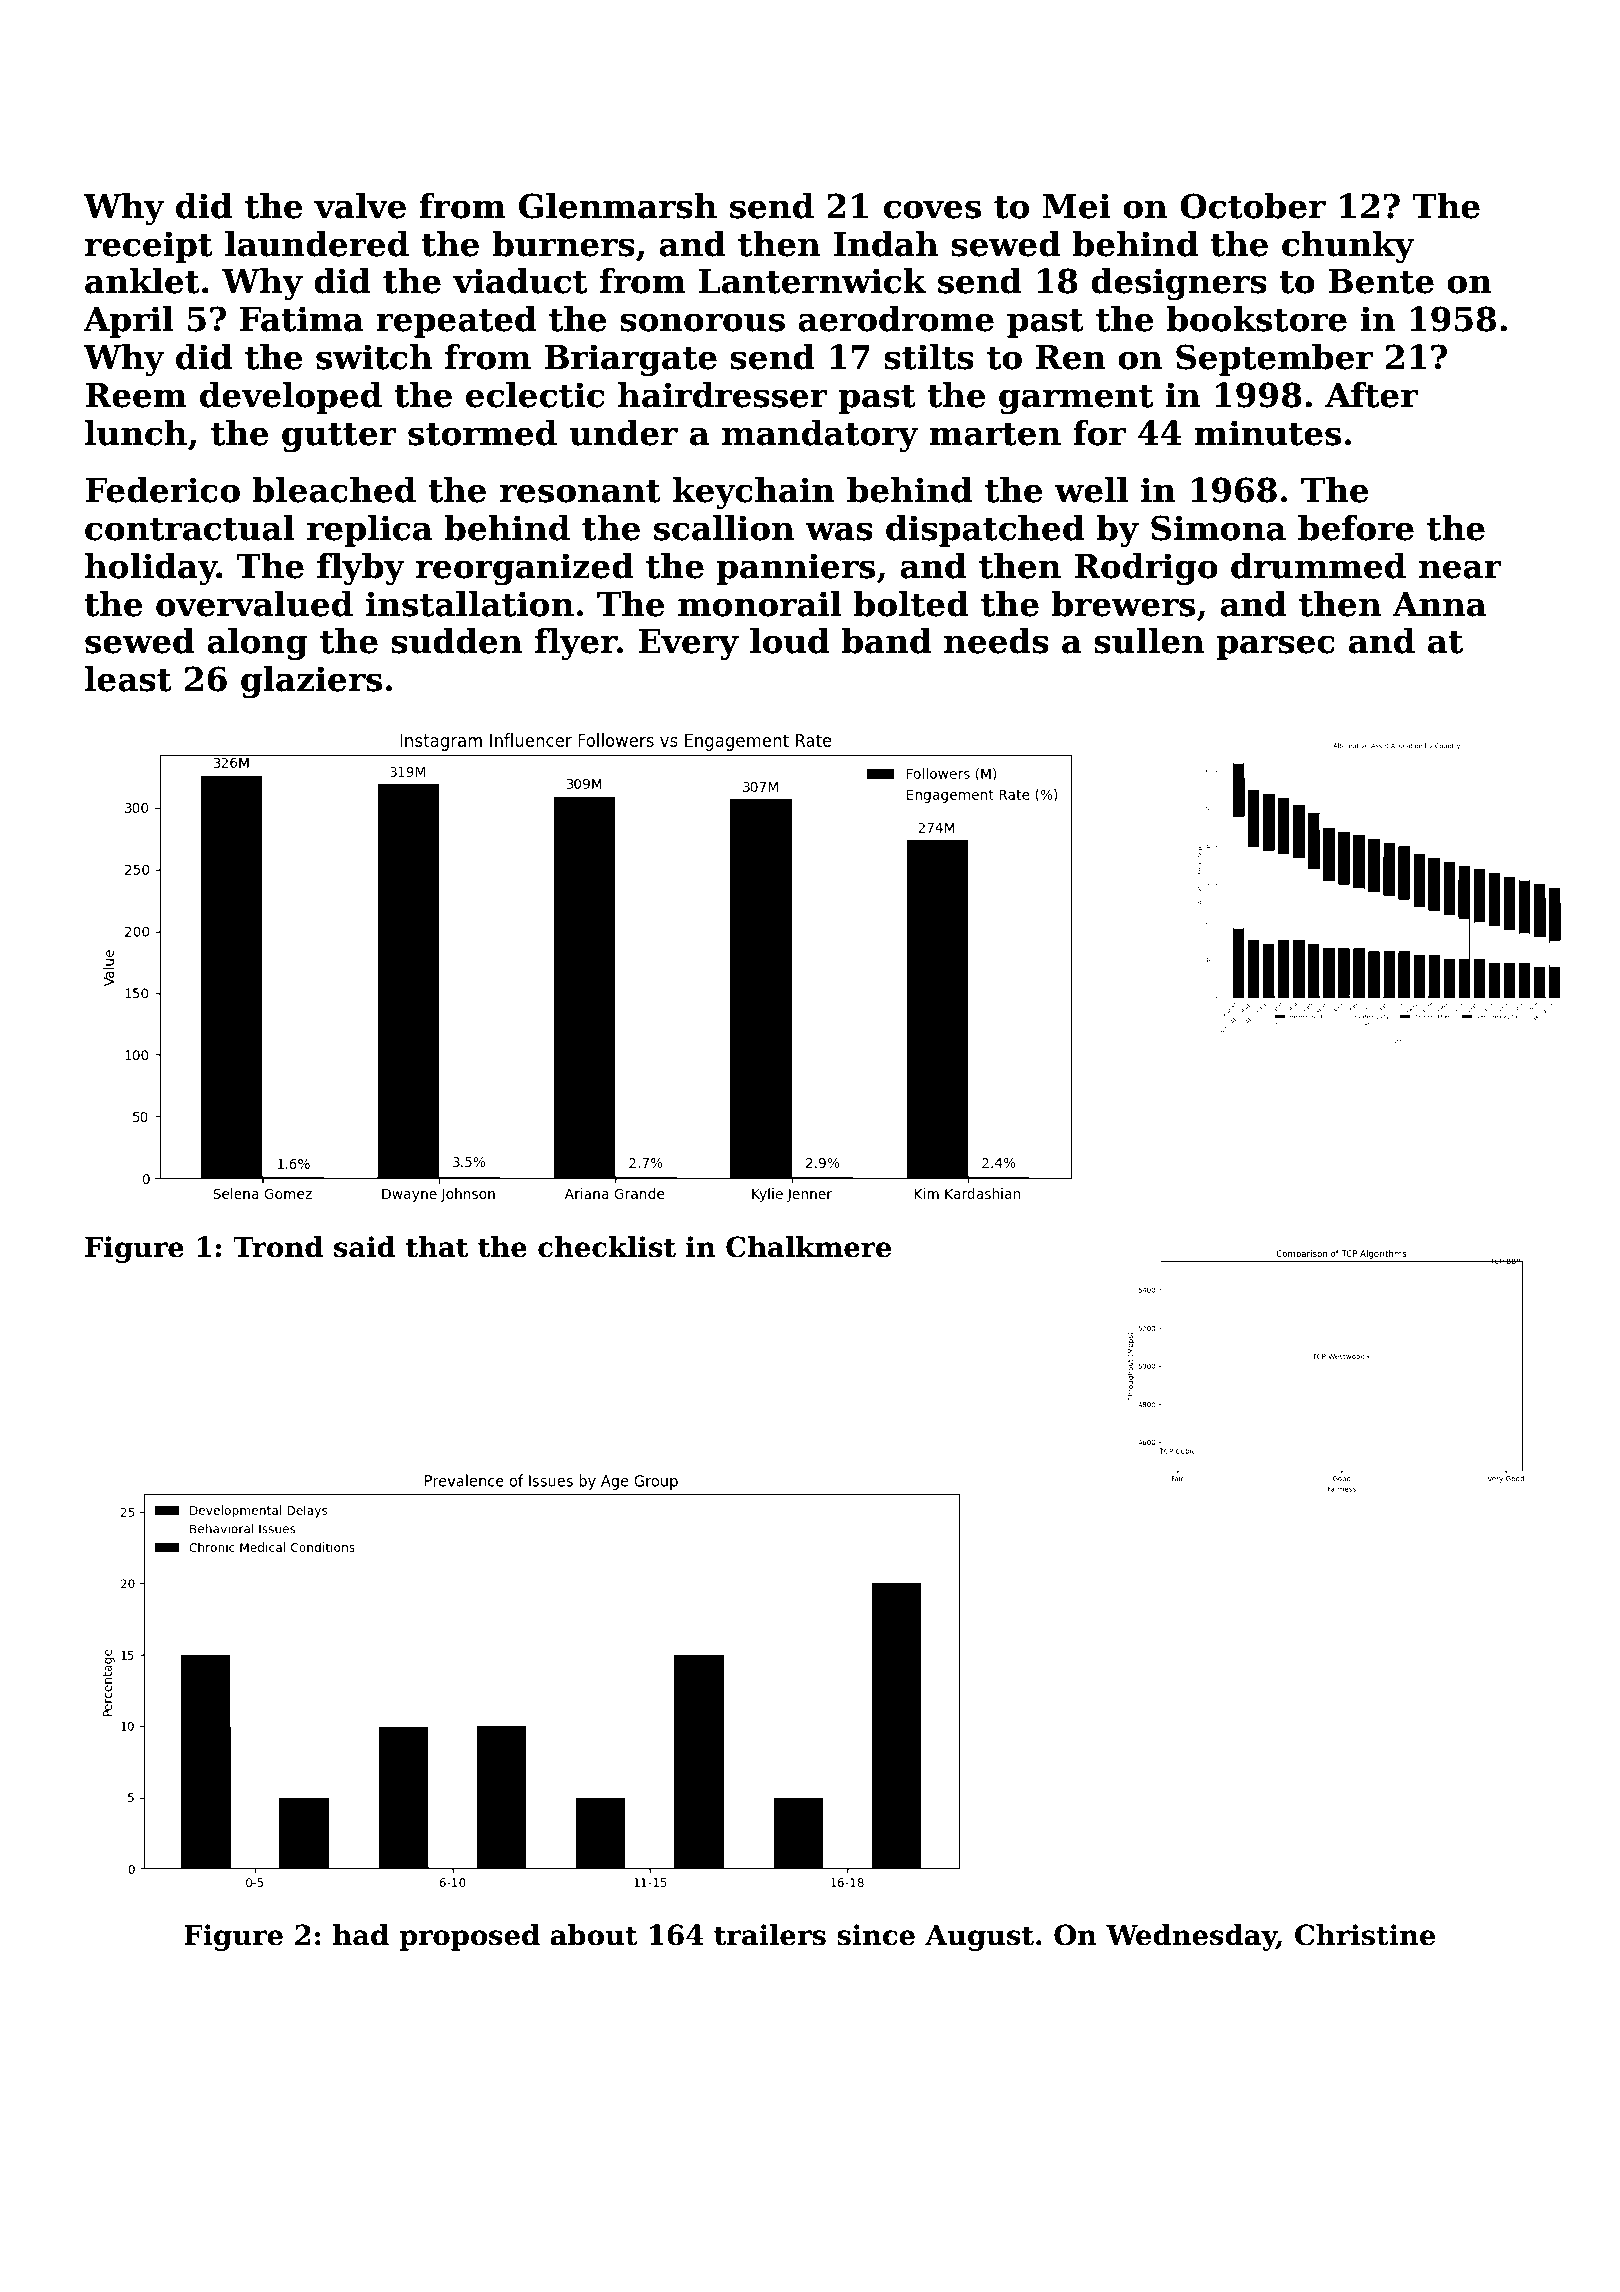 This screenshot has height=2292, width=1620. What do you see at coordinates (1076, 399) in the screenshot?
I see `garment` at bounding box center [1076, 399].
